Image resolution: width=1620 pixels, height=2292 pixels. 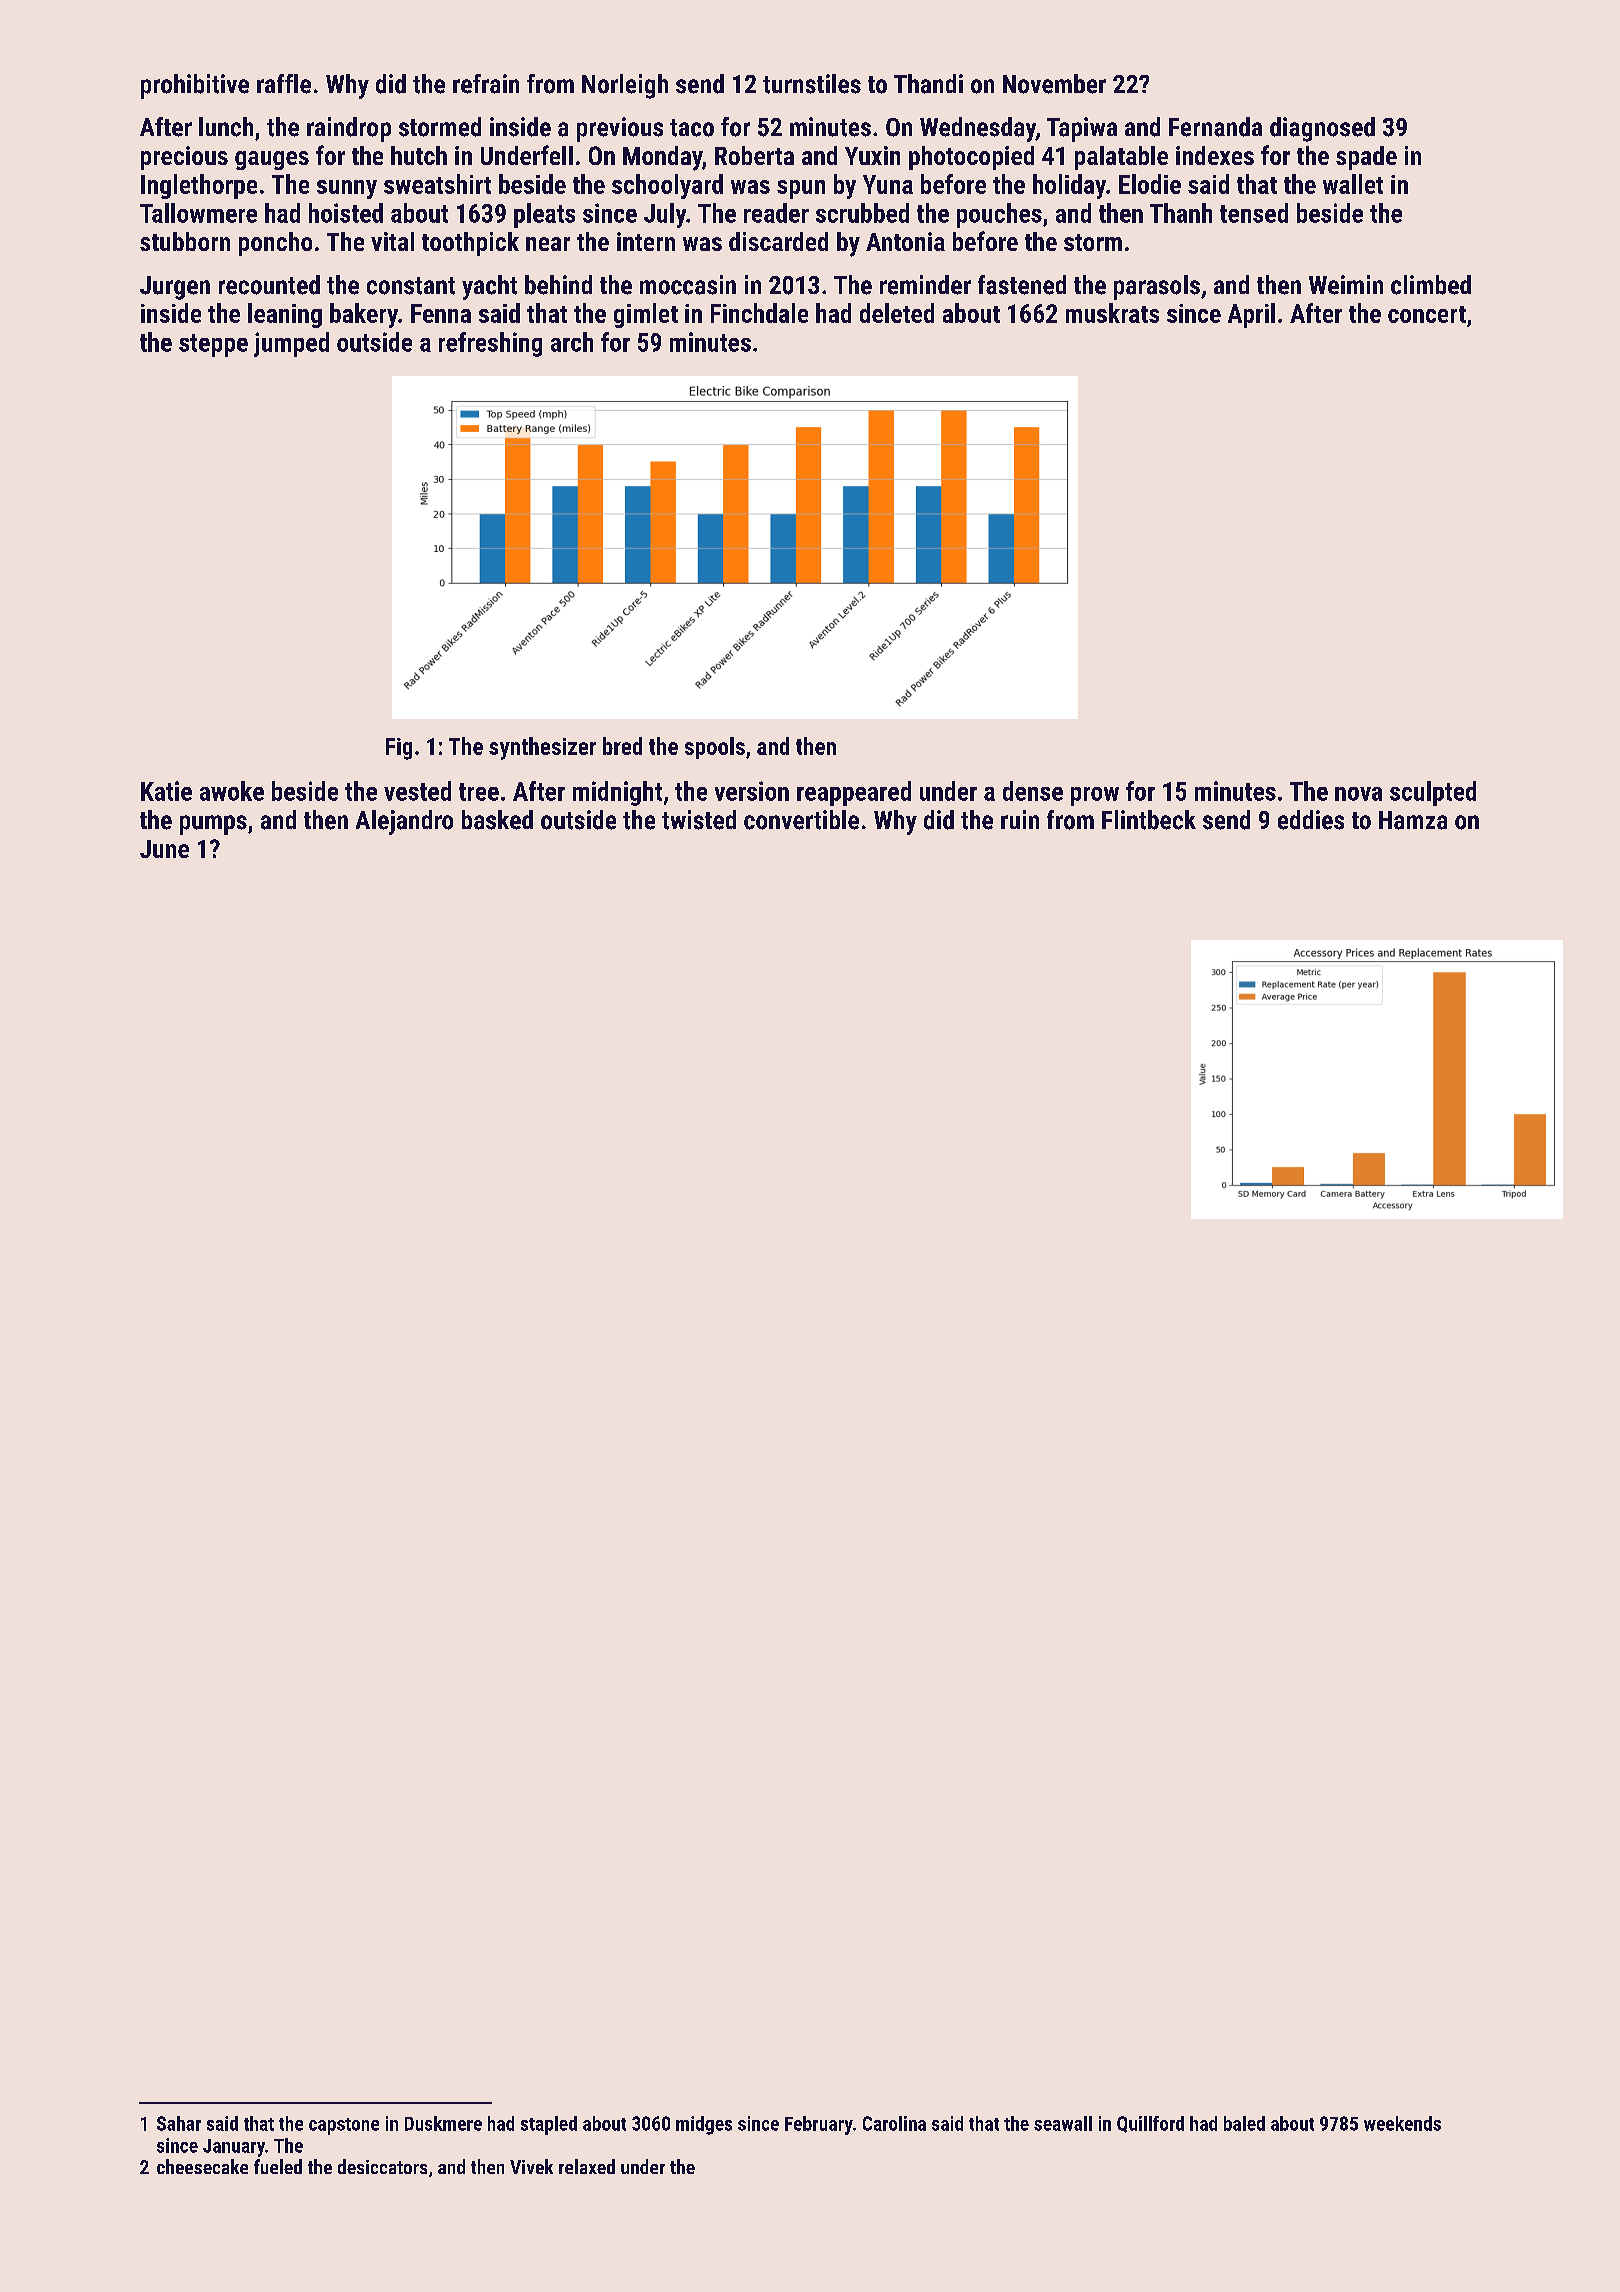 What do you see at coordinates (1063, 2123) in the image?
I see `seawall` at bounding box center [1063, 2123].
